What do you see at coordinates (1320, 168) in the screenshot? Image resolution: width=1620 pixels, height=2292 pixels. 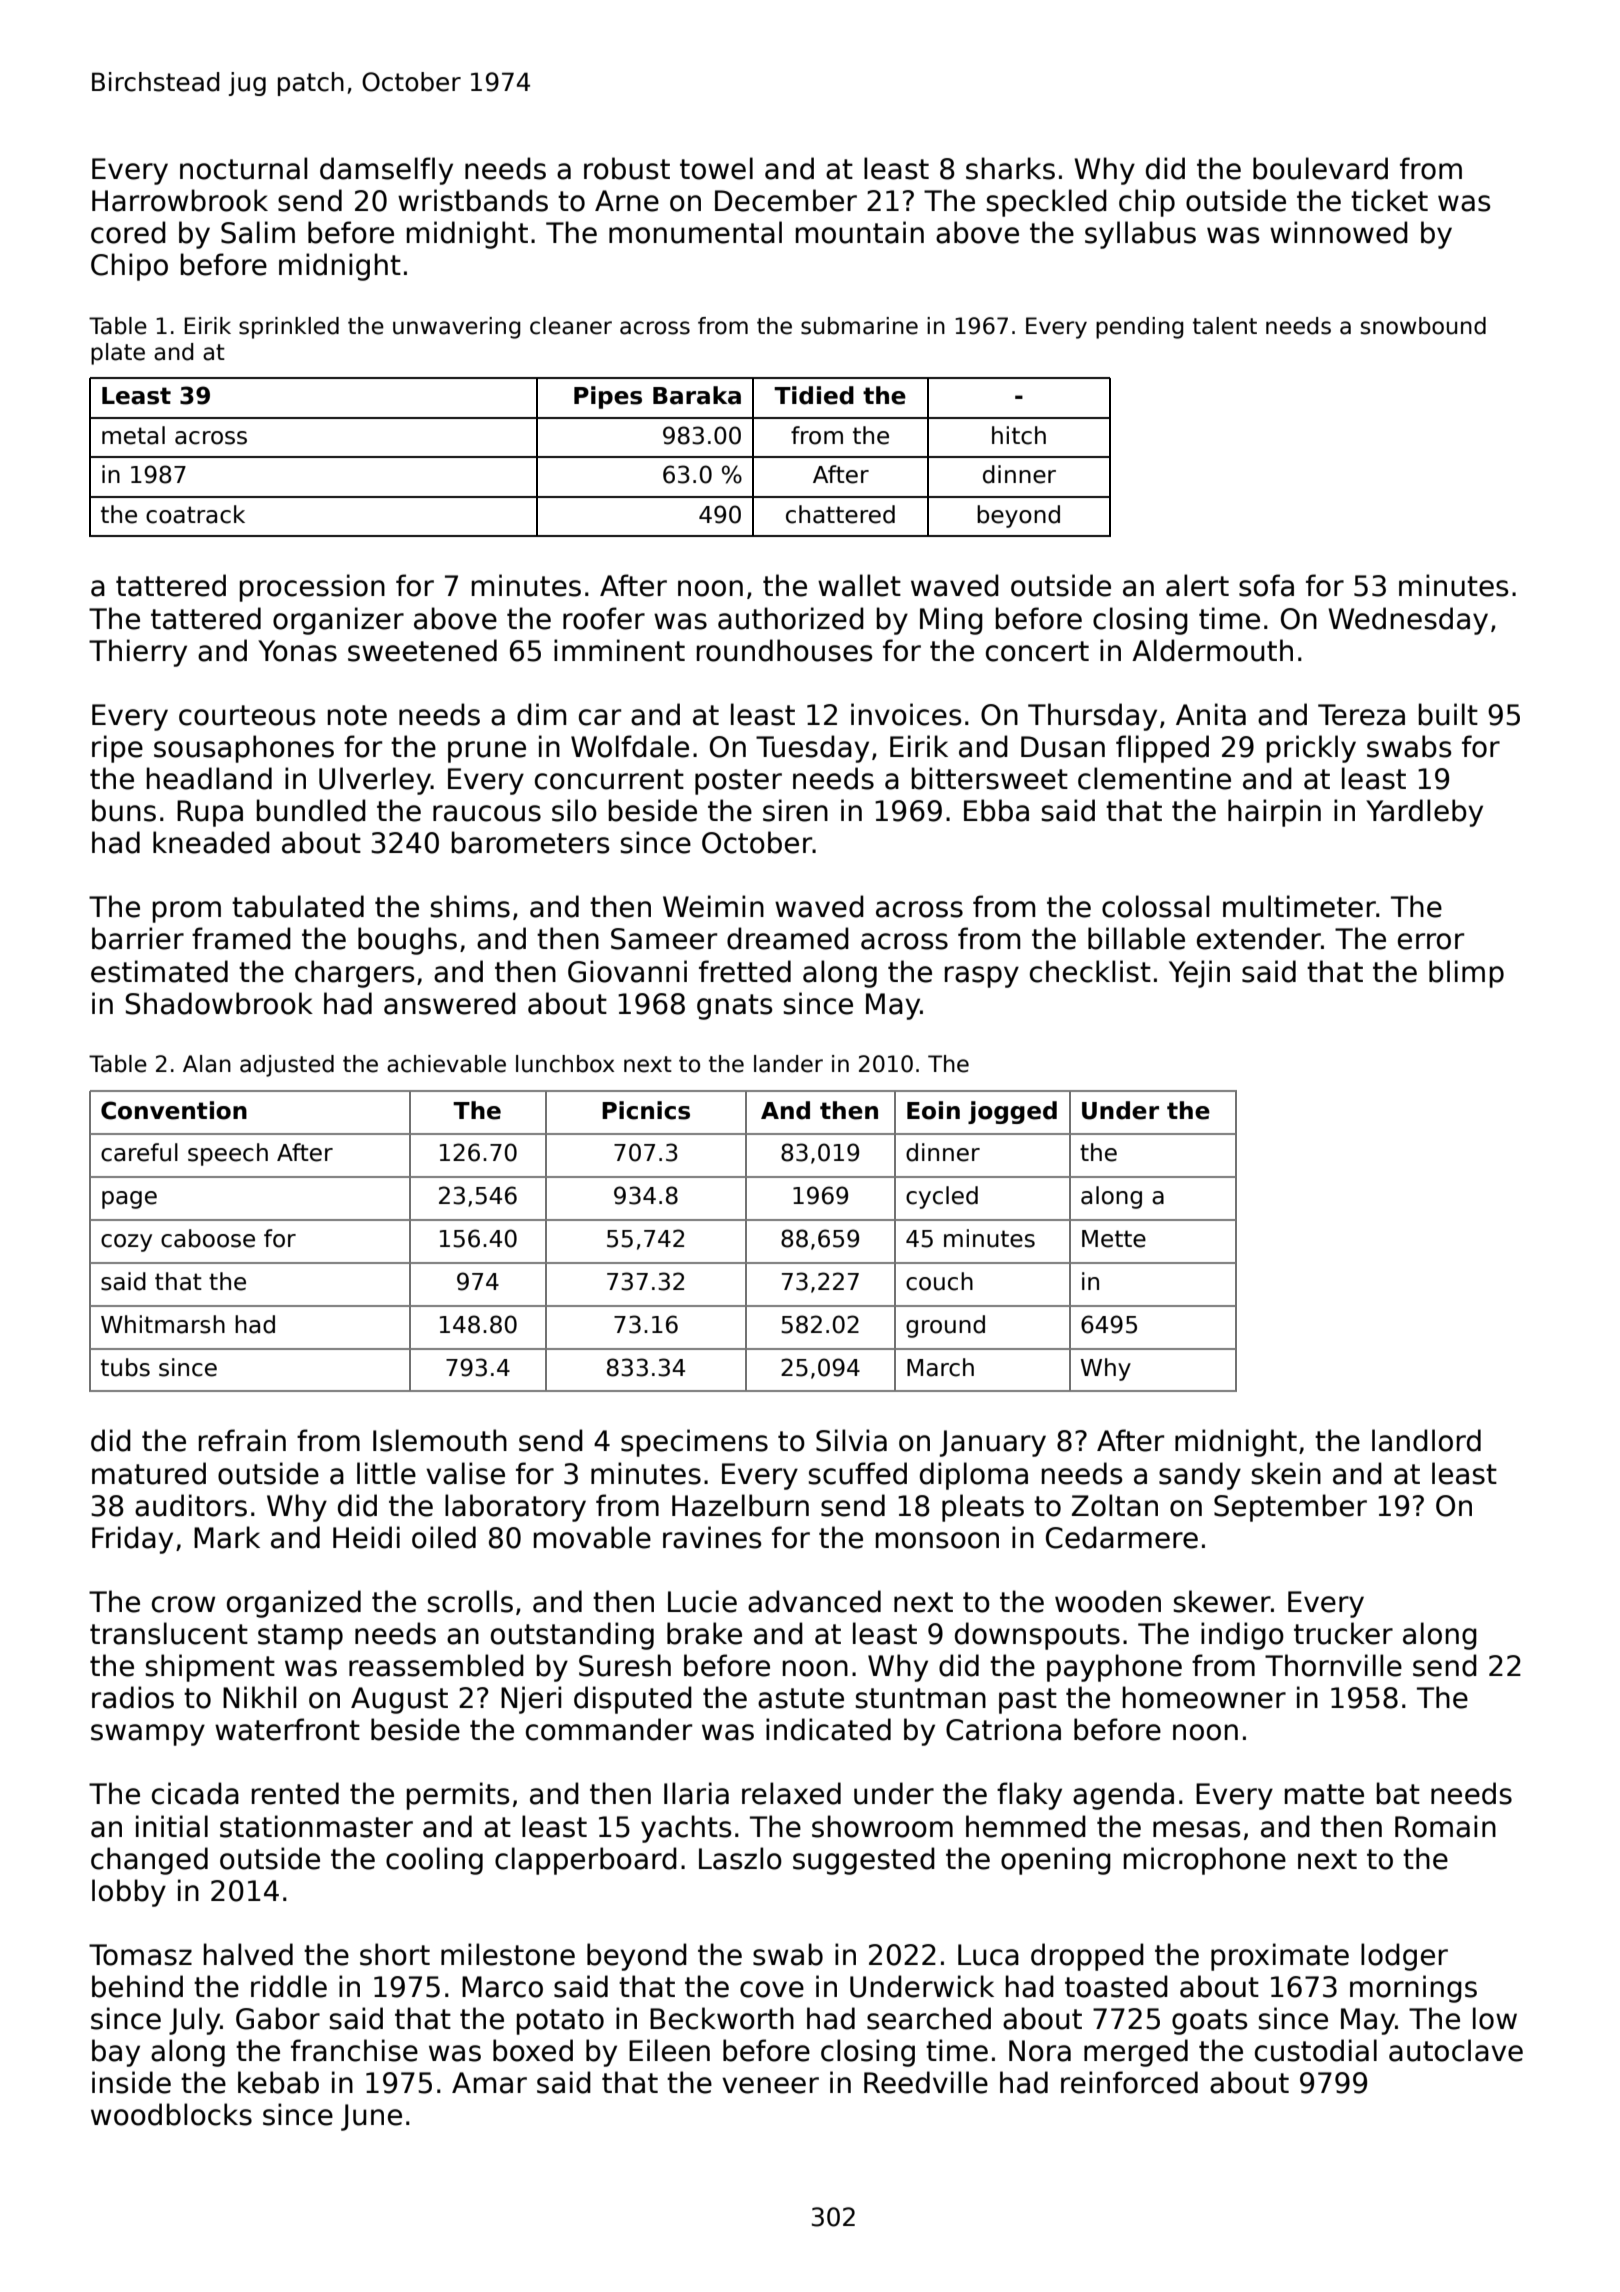 I see `boulevard` at bounding box center [1320, 168].
